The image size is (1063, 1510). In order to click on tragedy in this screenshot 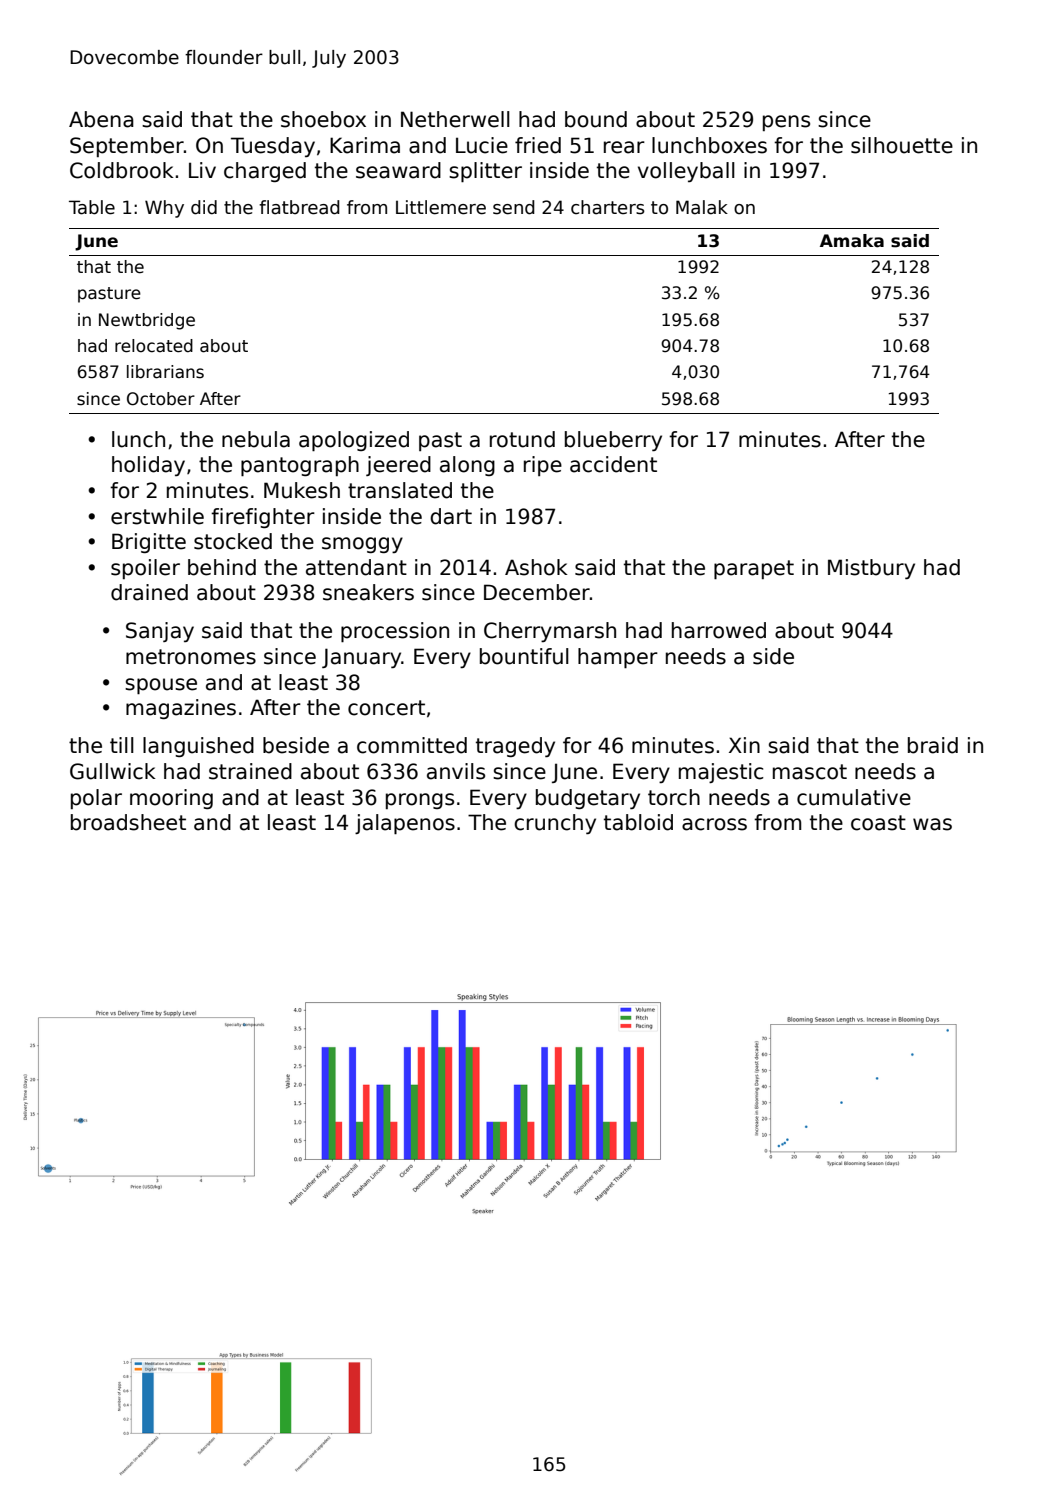, I will do `click(515, 747)`.
